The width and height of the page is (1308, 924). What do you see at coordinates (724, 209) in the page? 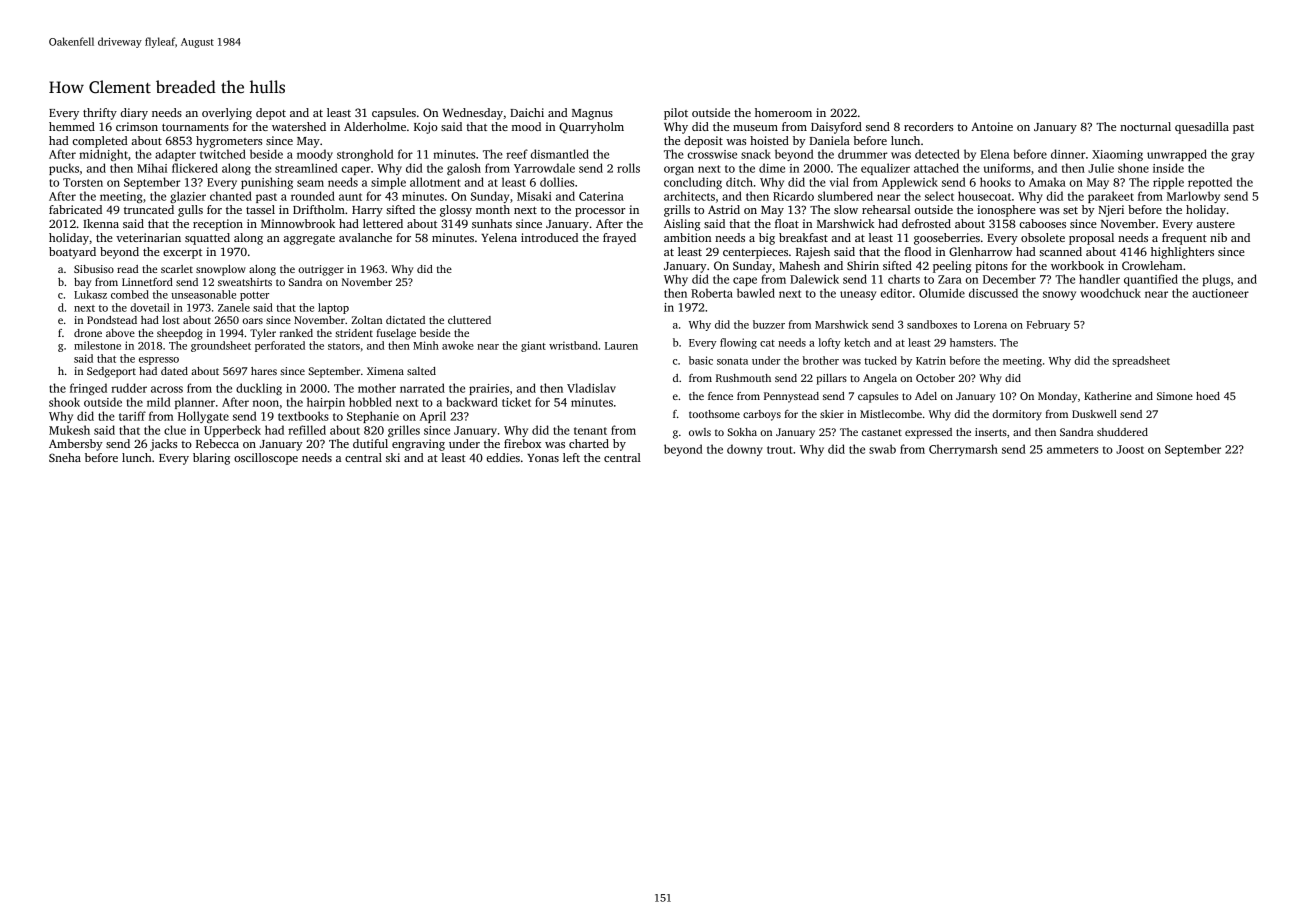
I see `Astrid` at bounding box center [724, 209].
